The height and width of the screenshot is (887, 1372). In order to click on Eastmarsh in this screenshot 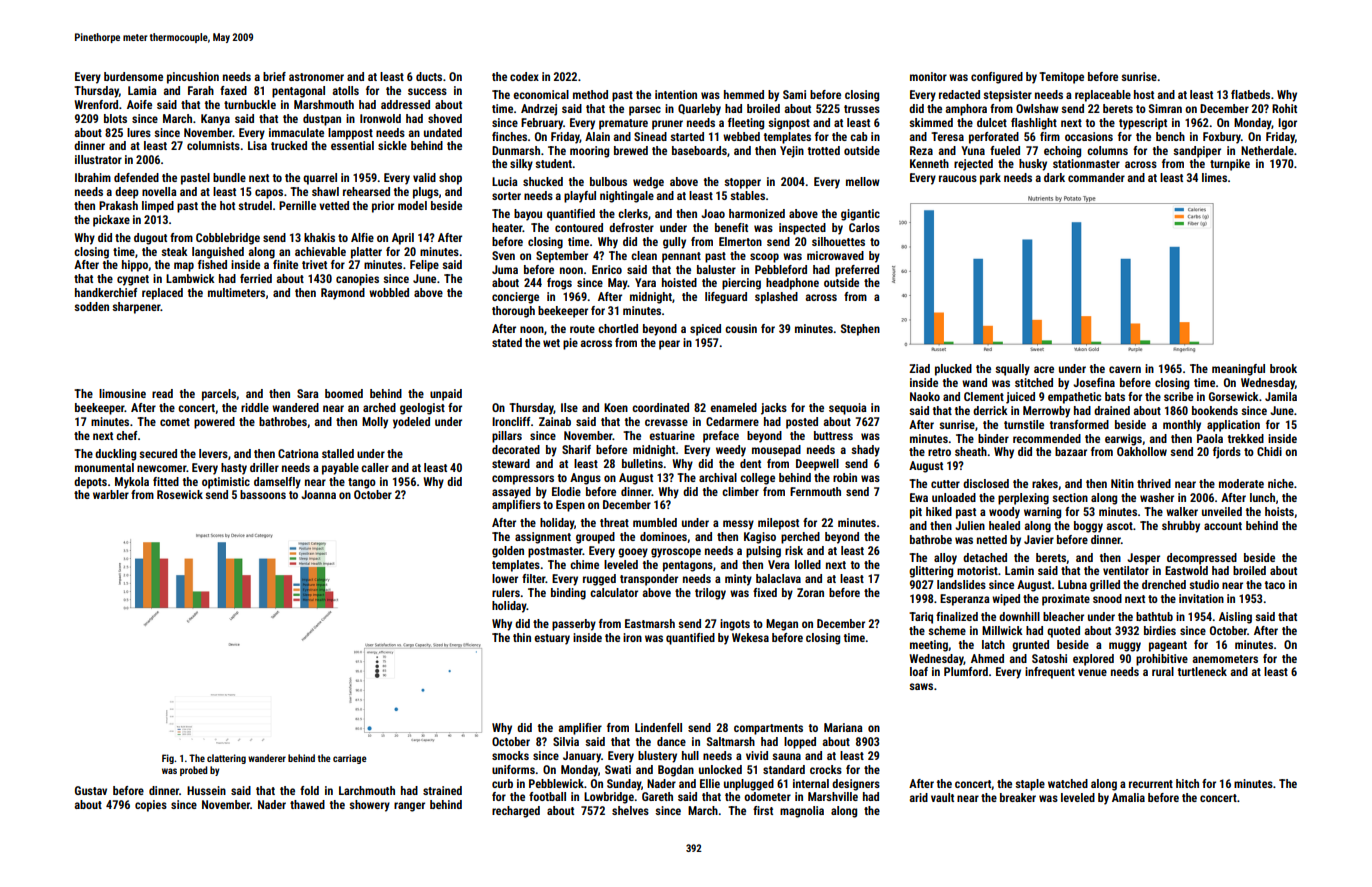, I will do `click(650, 623)`.
